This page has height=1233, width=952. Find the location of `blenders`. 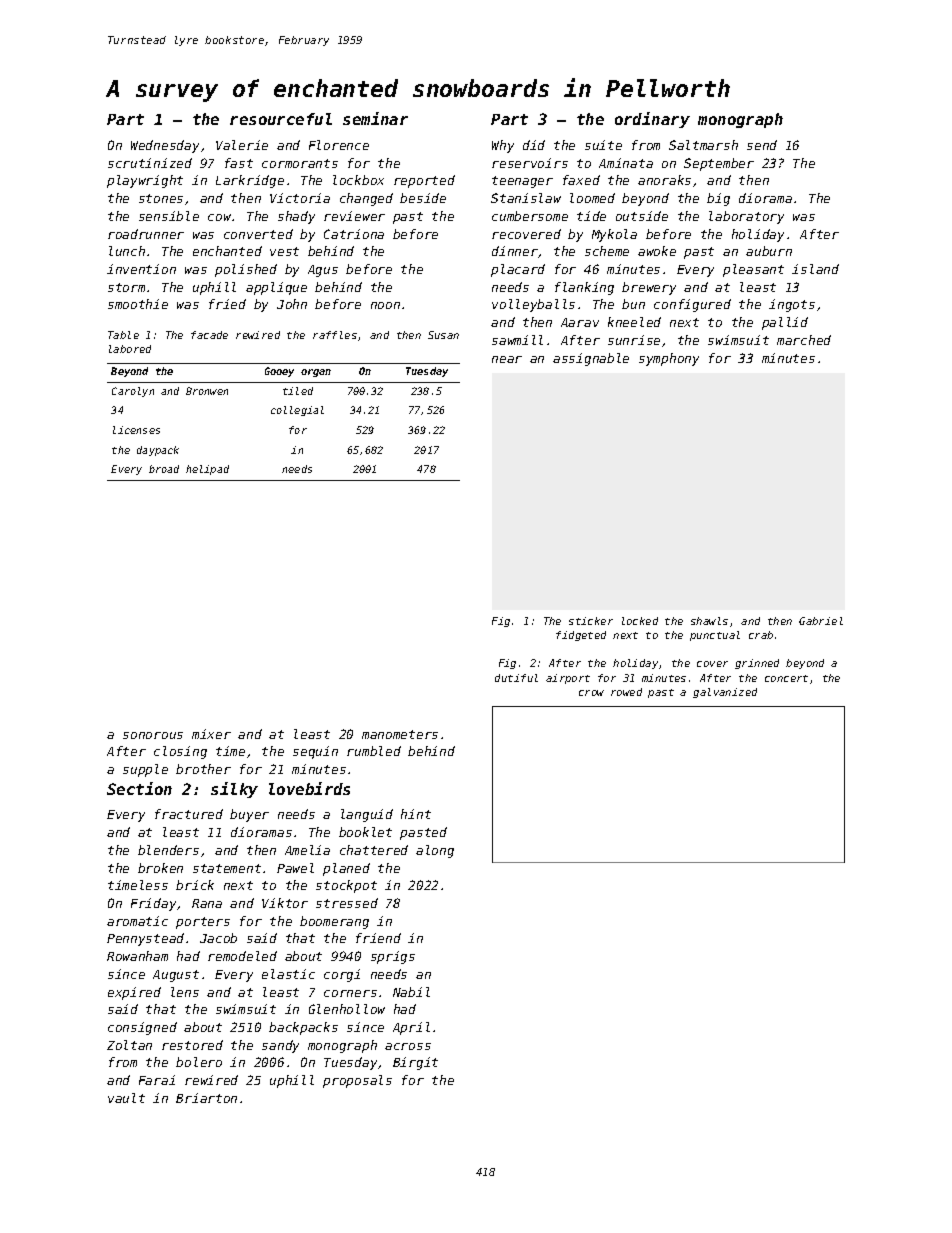

blenders is located at coordinates (168, 850).
